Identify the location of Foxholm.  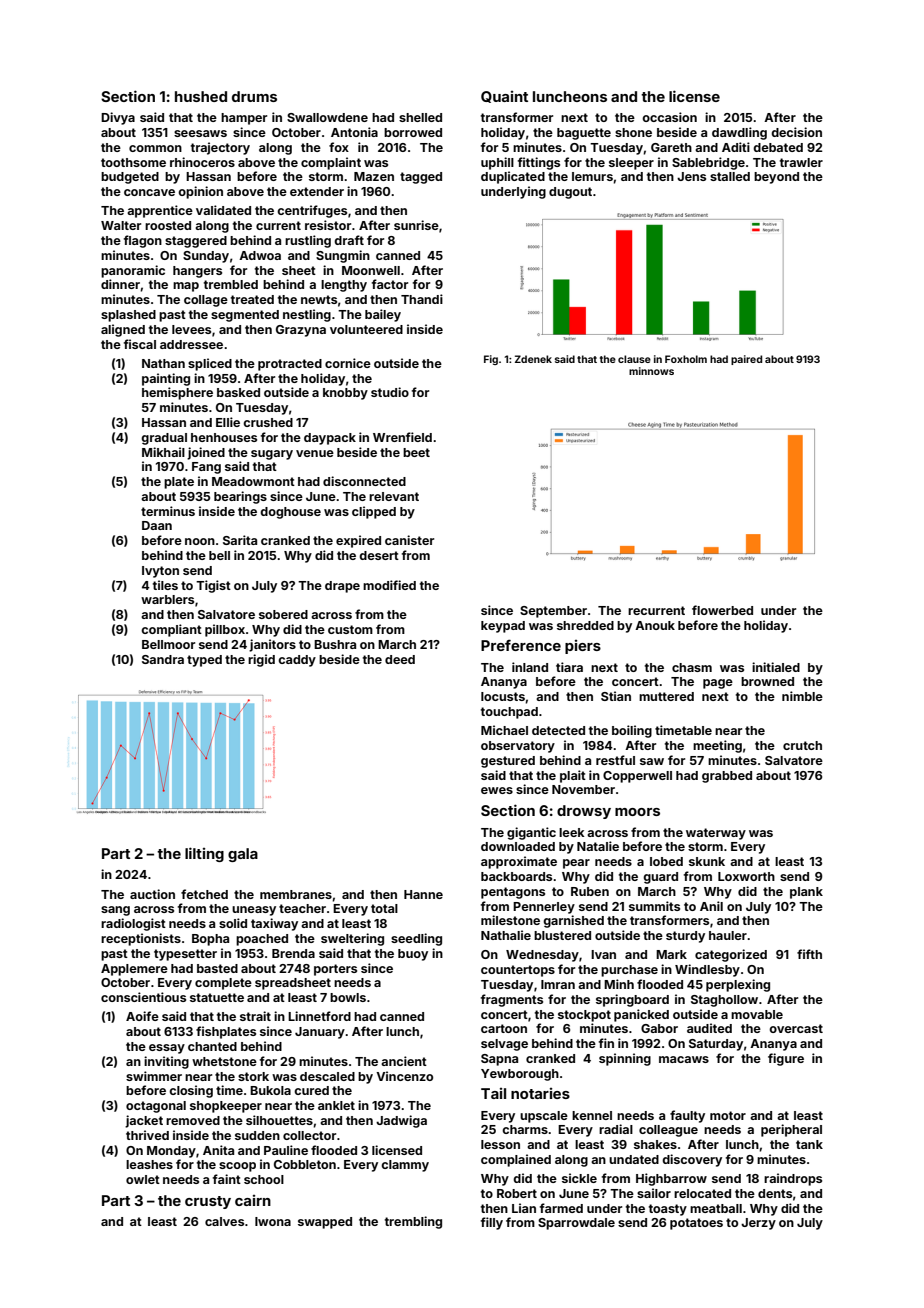
(686, 359).
